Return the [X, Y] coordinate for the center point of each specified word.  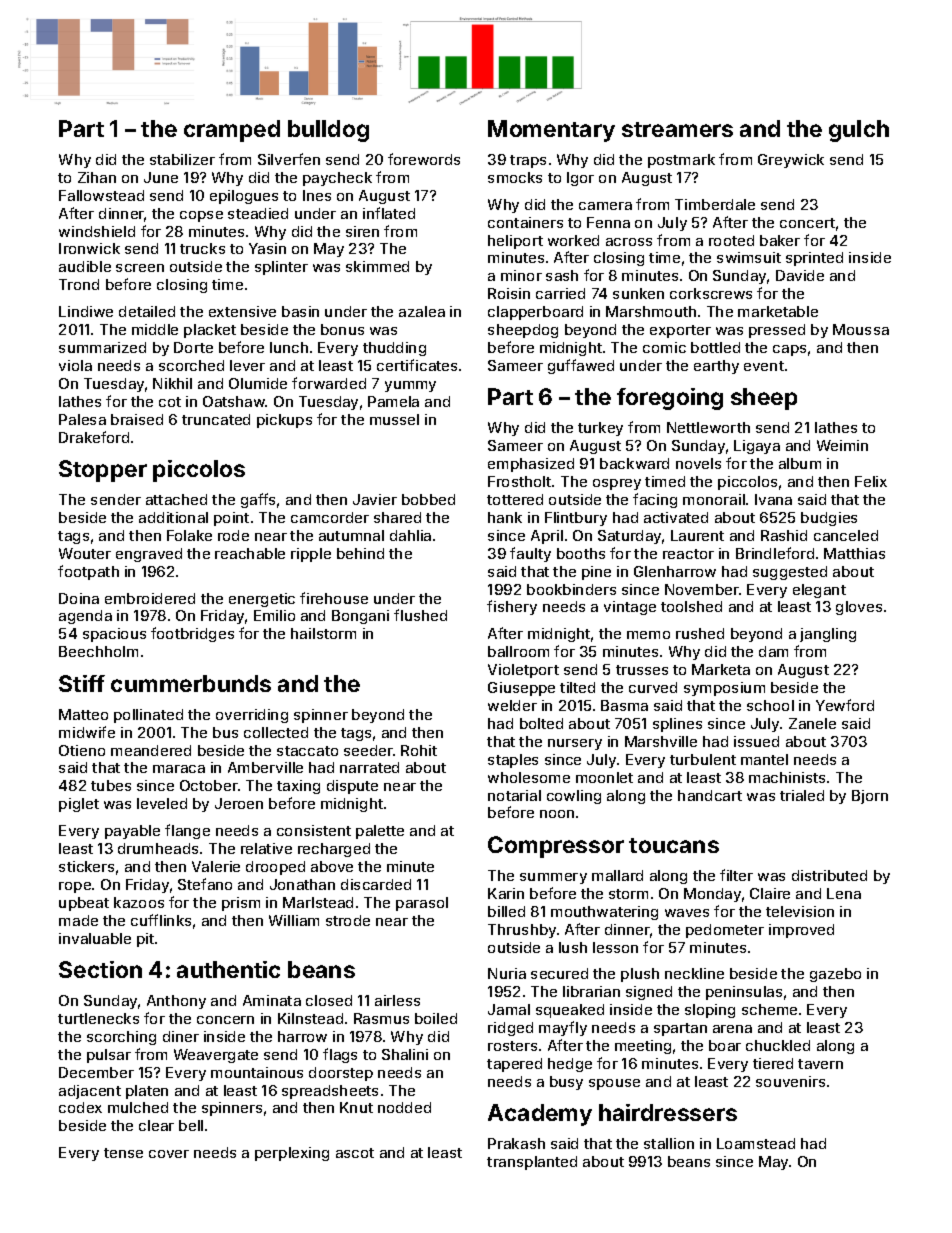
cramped [232, 131]
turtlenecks [98, 1018]
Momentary [551, 131]
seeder [368, 750]
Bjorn [870, 797]
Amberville [265, 767]
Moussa [861, 329]
